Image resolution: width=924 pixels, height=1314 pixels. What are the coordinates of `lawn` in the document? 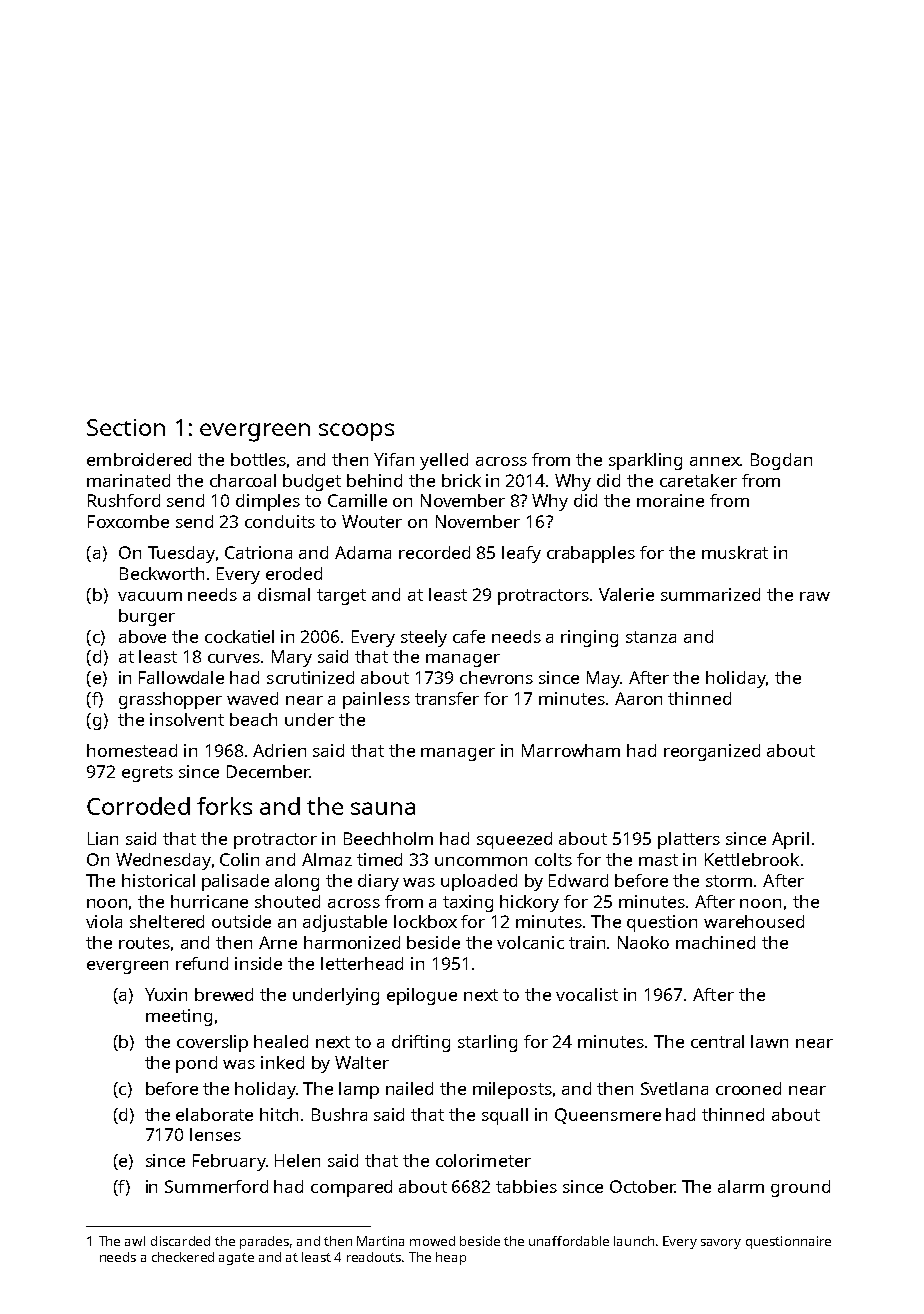 It's located at (769, 1041).
